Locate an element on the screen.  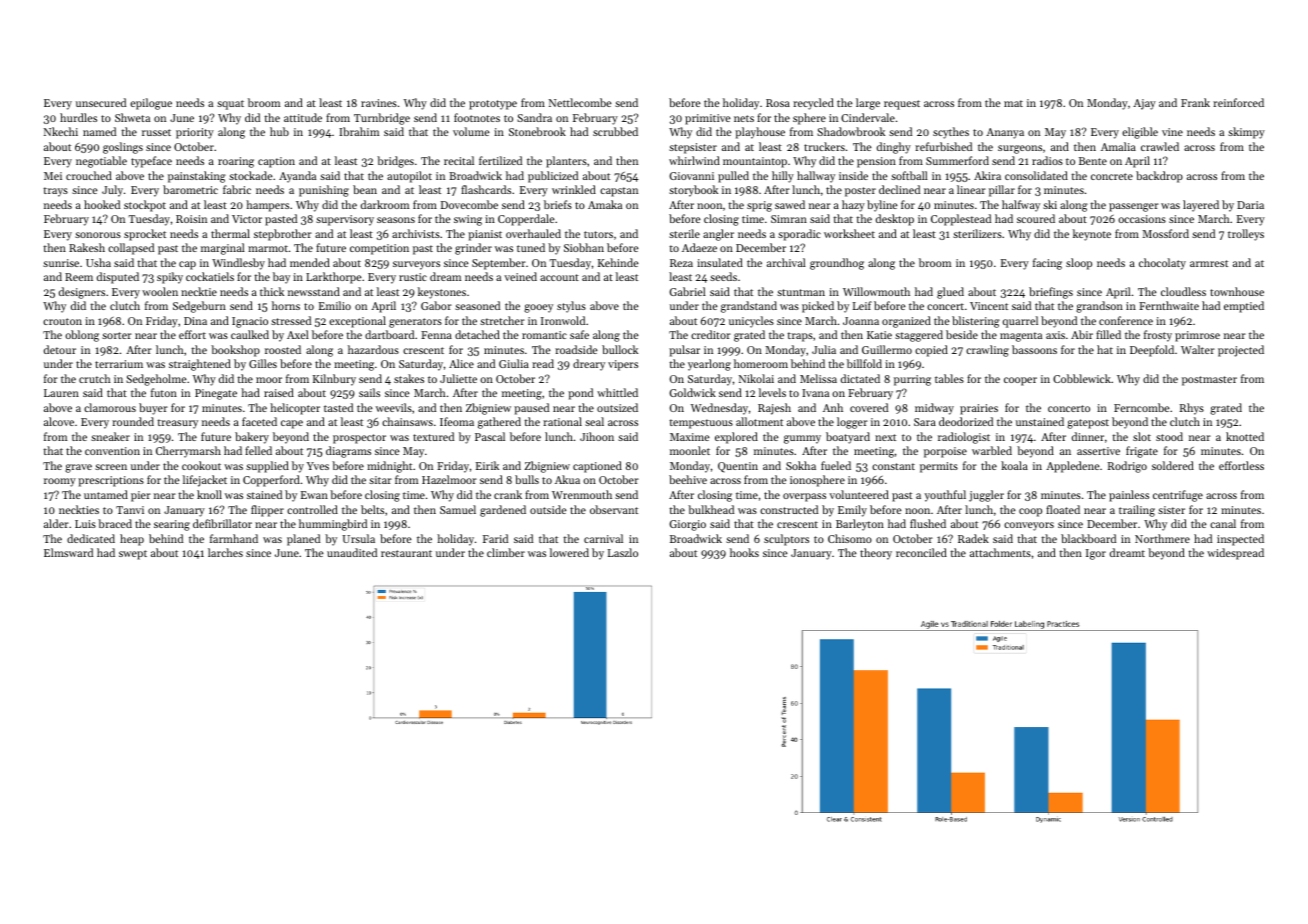
grave is located at coordinates (78, 468).
